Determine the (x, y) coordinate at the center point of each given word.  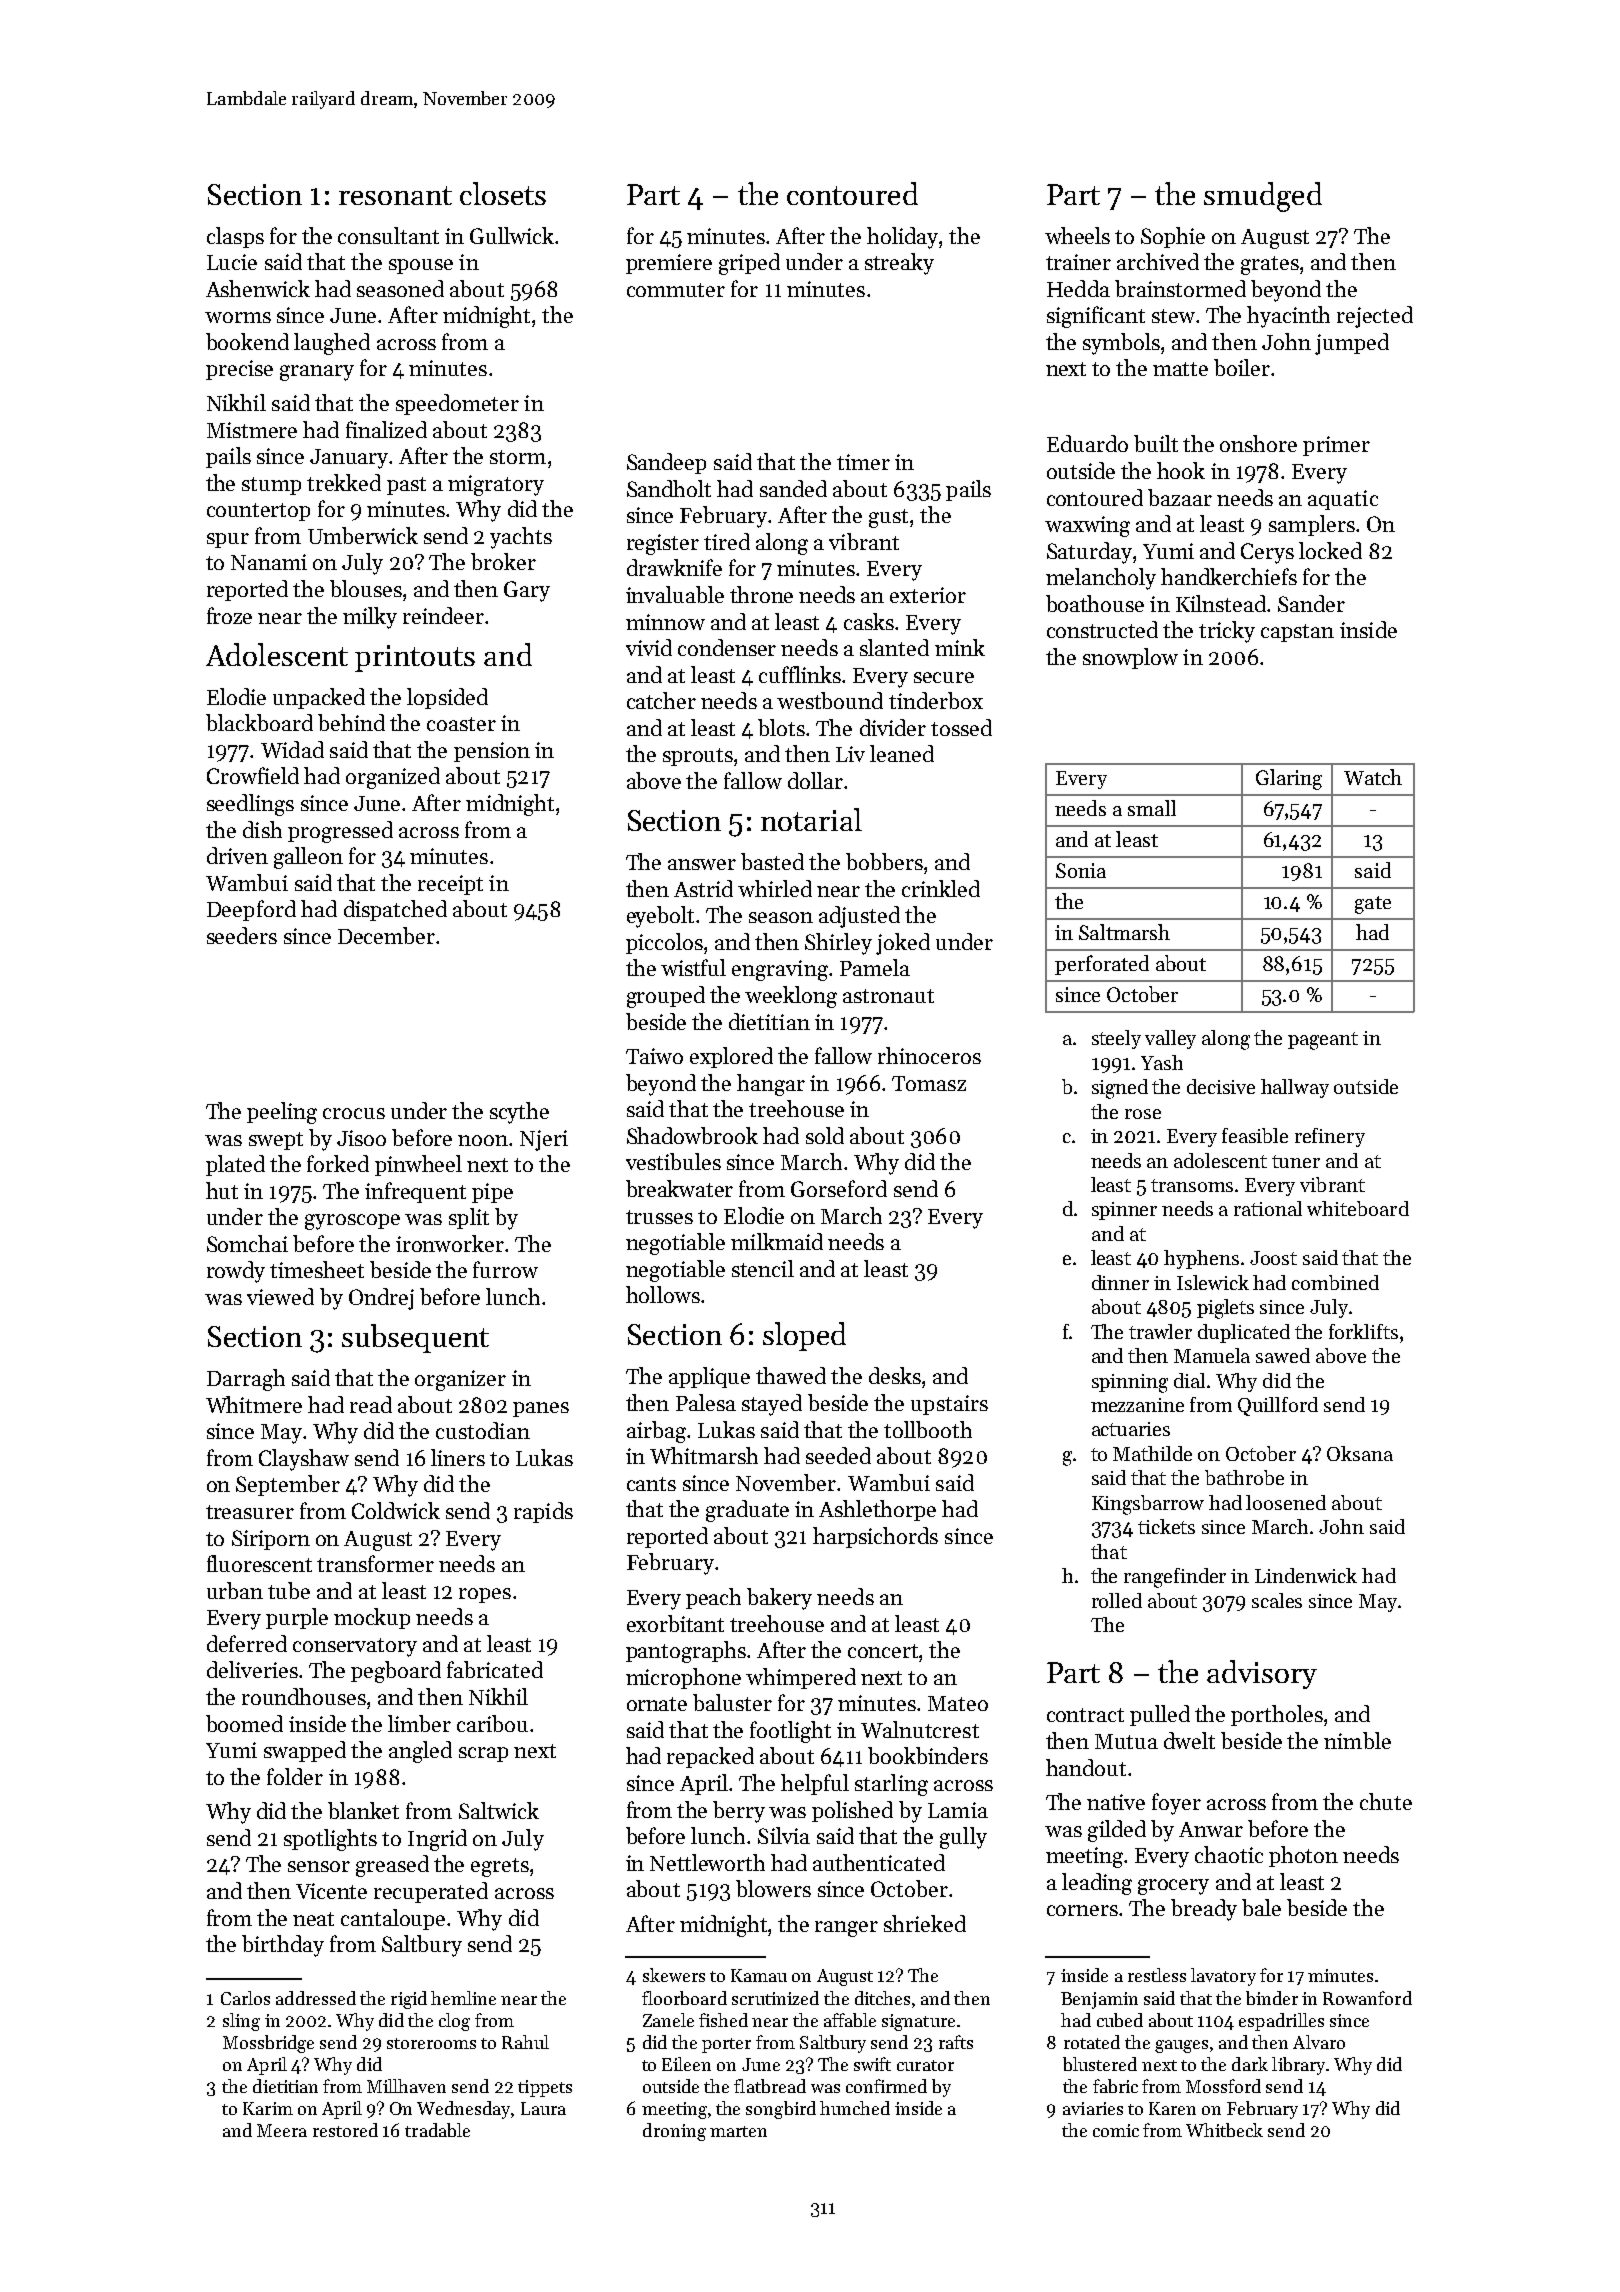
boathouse (1095, 603)
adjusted (859, 917)
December (386, 935)
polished (852, 1811)
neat (313, 1919)
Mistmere (252, 430)
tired (727, 541)
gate (1373, 905)
